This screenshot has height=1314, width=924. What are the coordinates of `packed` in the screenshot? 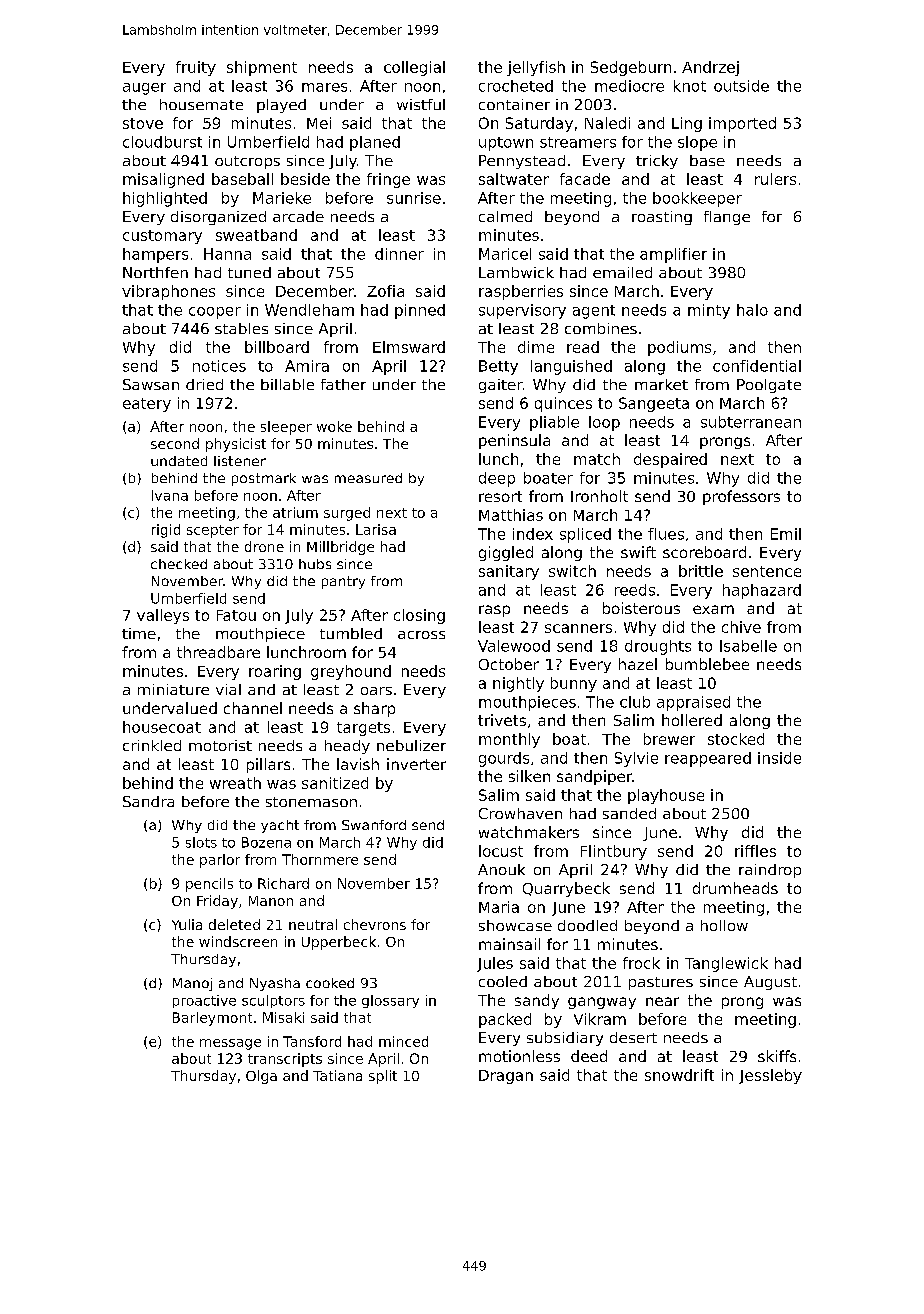 It's located at (505, 1020).
